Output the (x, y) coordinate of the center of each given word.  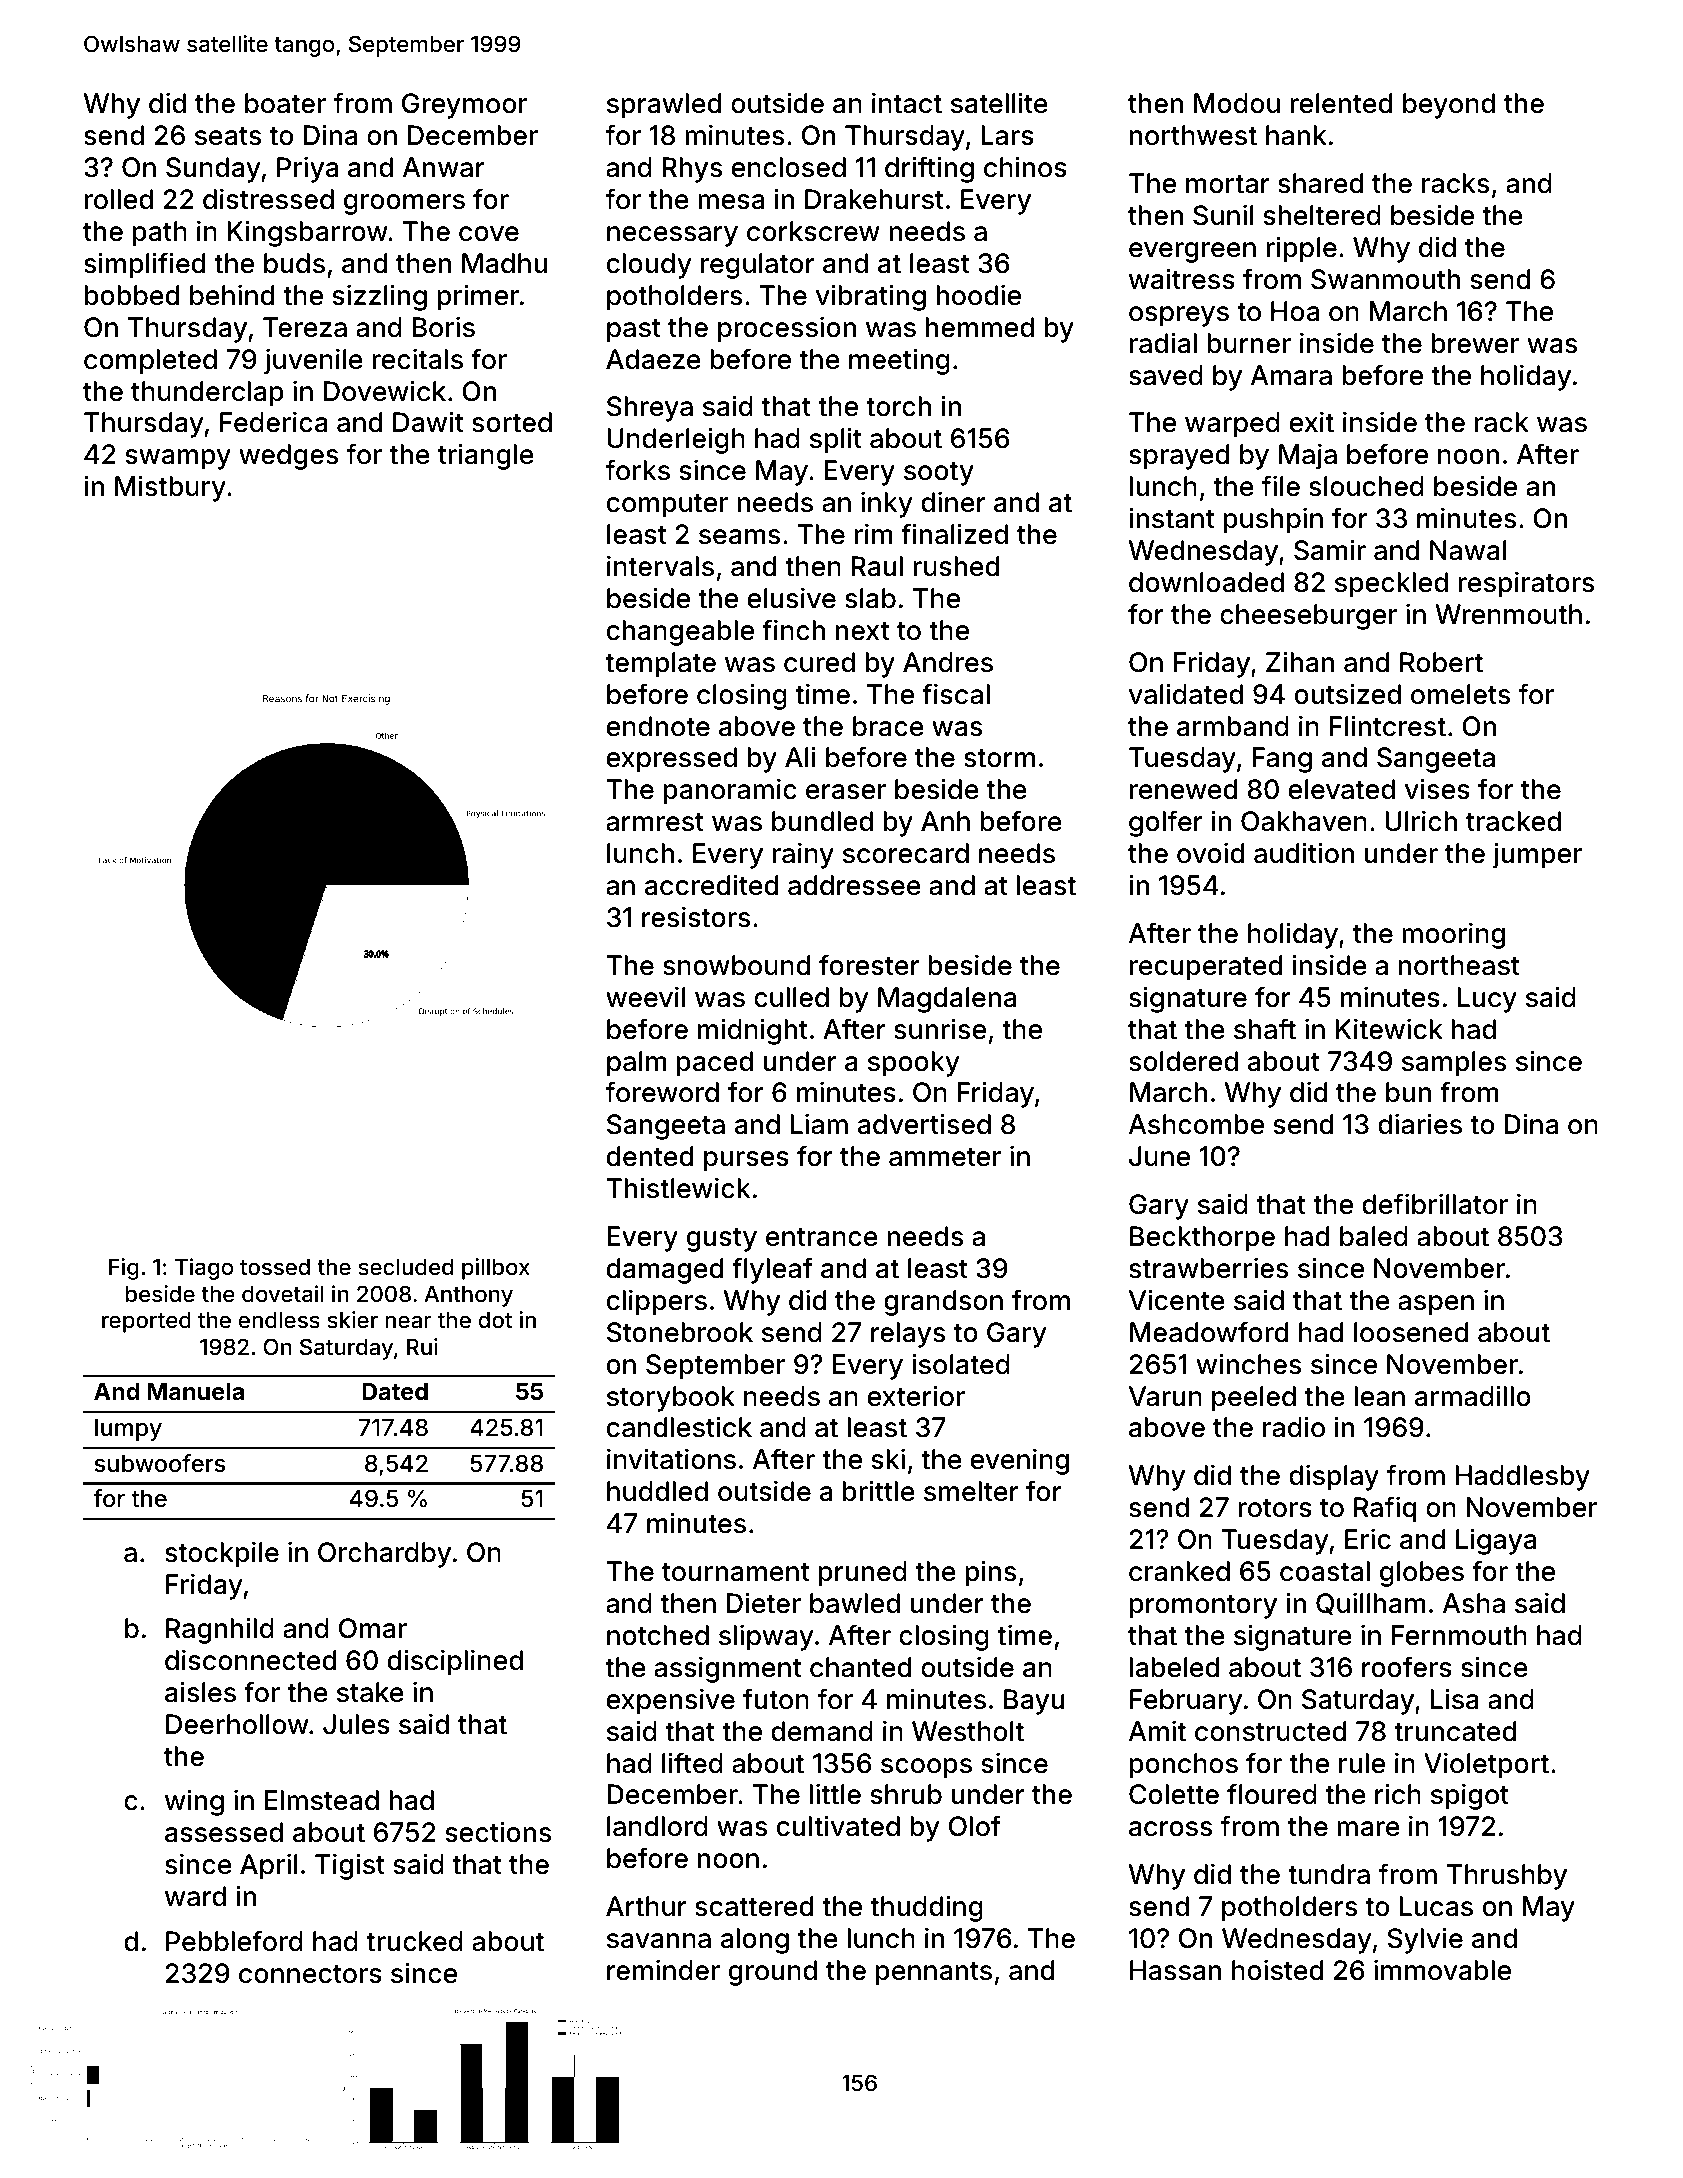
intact (907, 103)
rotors (1275, 1508)
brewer (1475, 343)
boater (285, 103)
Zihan (1300, 662)
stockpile (222, 1555)
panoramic (730, 792)
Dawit (428, 422)
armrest (655, 822)
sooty (939, 474)
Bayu (1034, 1702)
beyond (1449, 106)
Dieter (764, 1603)
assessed (224, 1832)
